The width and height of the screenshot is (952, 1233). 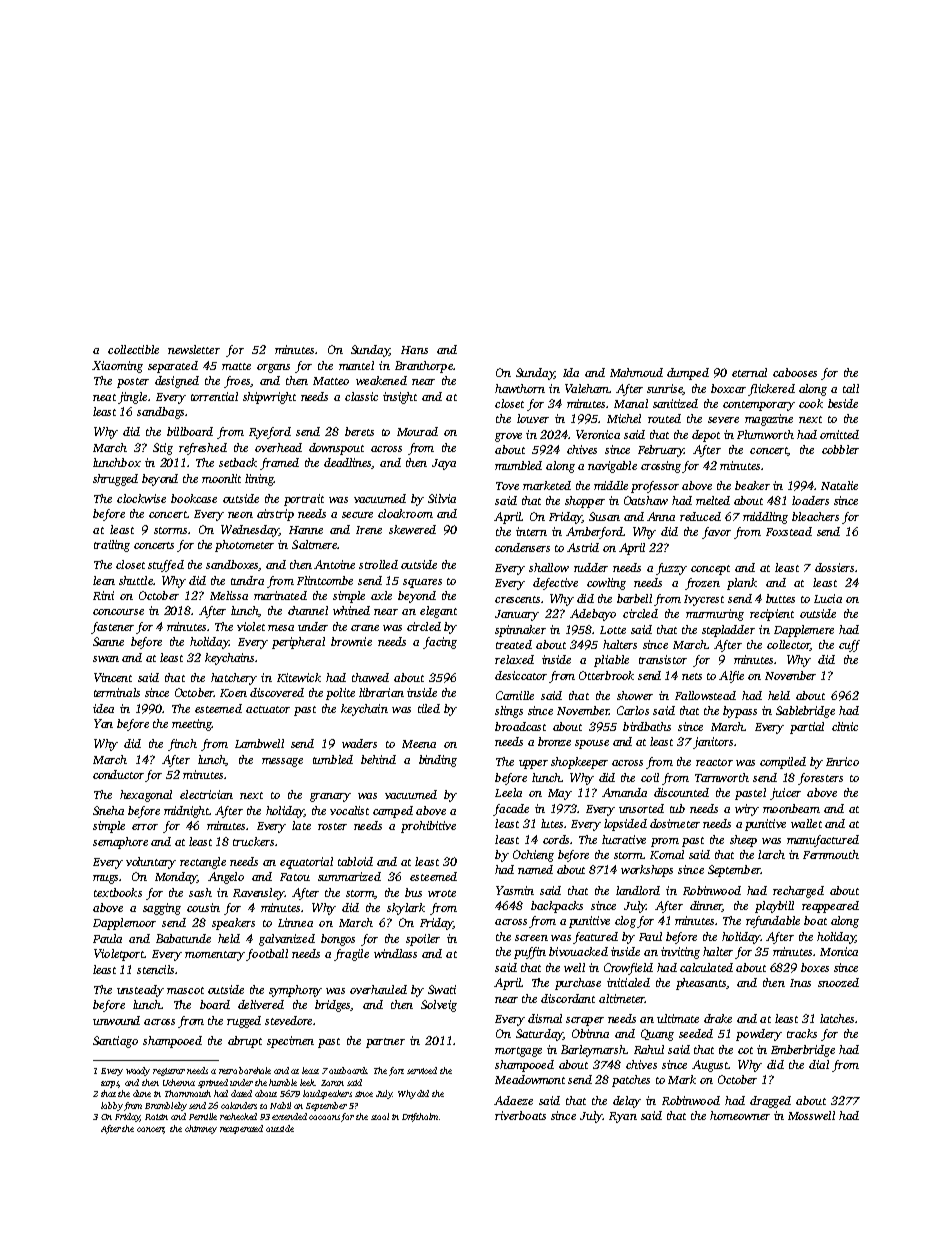 What do you see at coordinates (623, 1117) in the screenshot?
I see `Ryan` at bounding box center [623, 1117].
